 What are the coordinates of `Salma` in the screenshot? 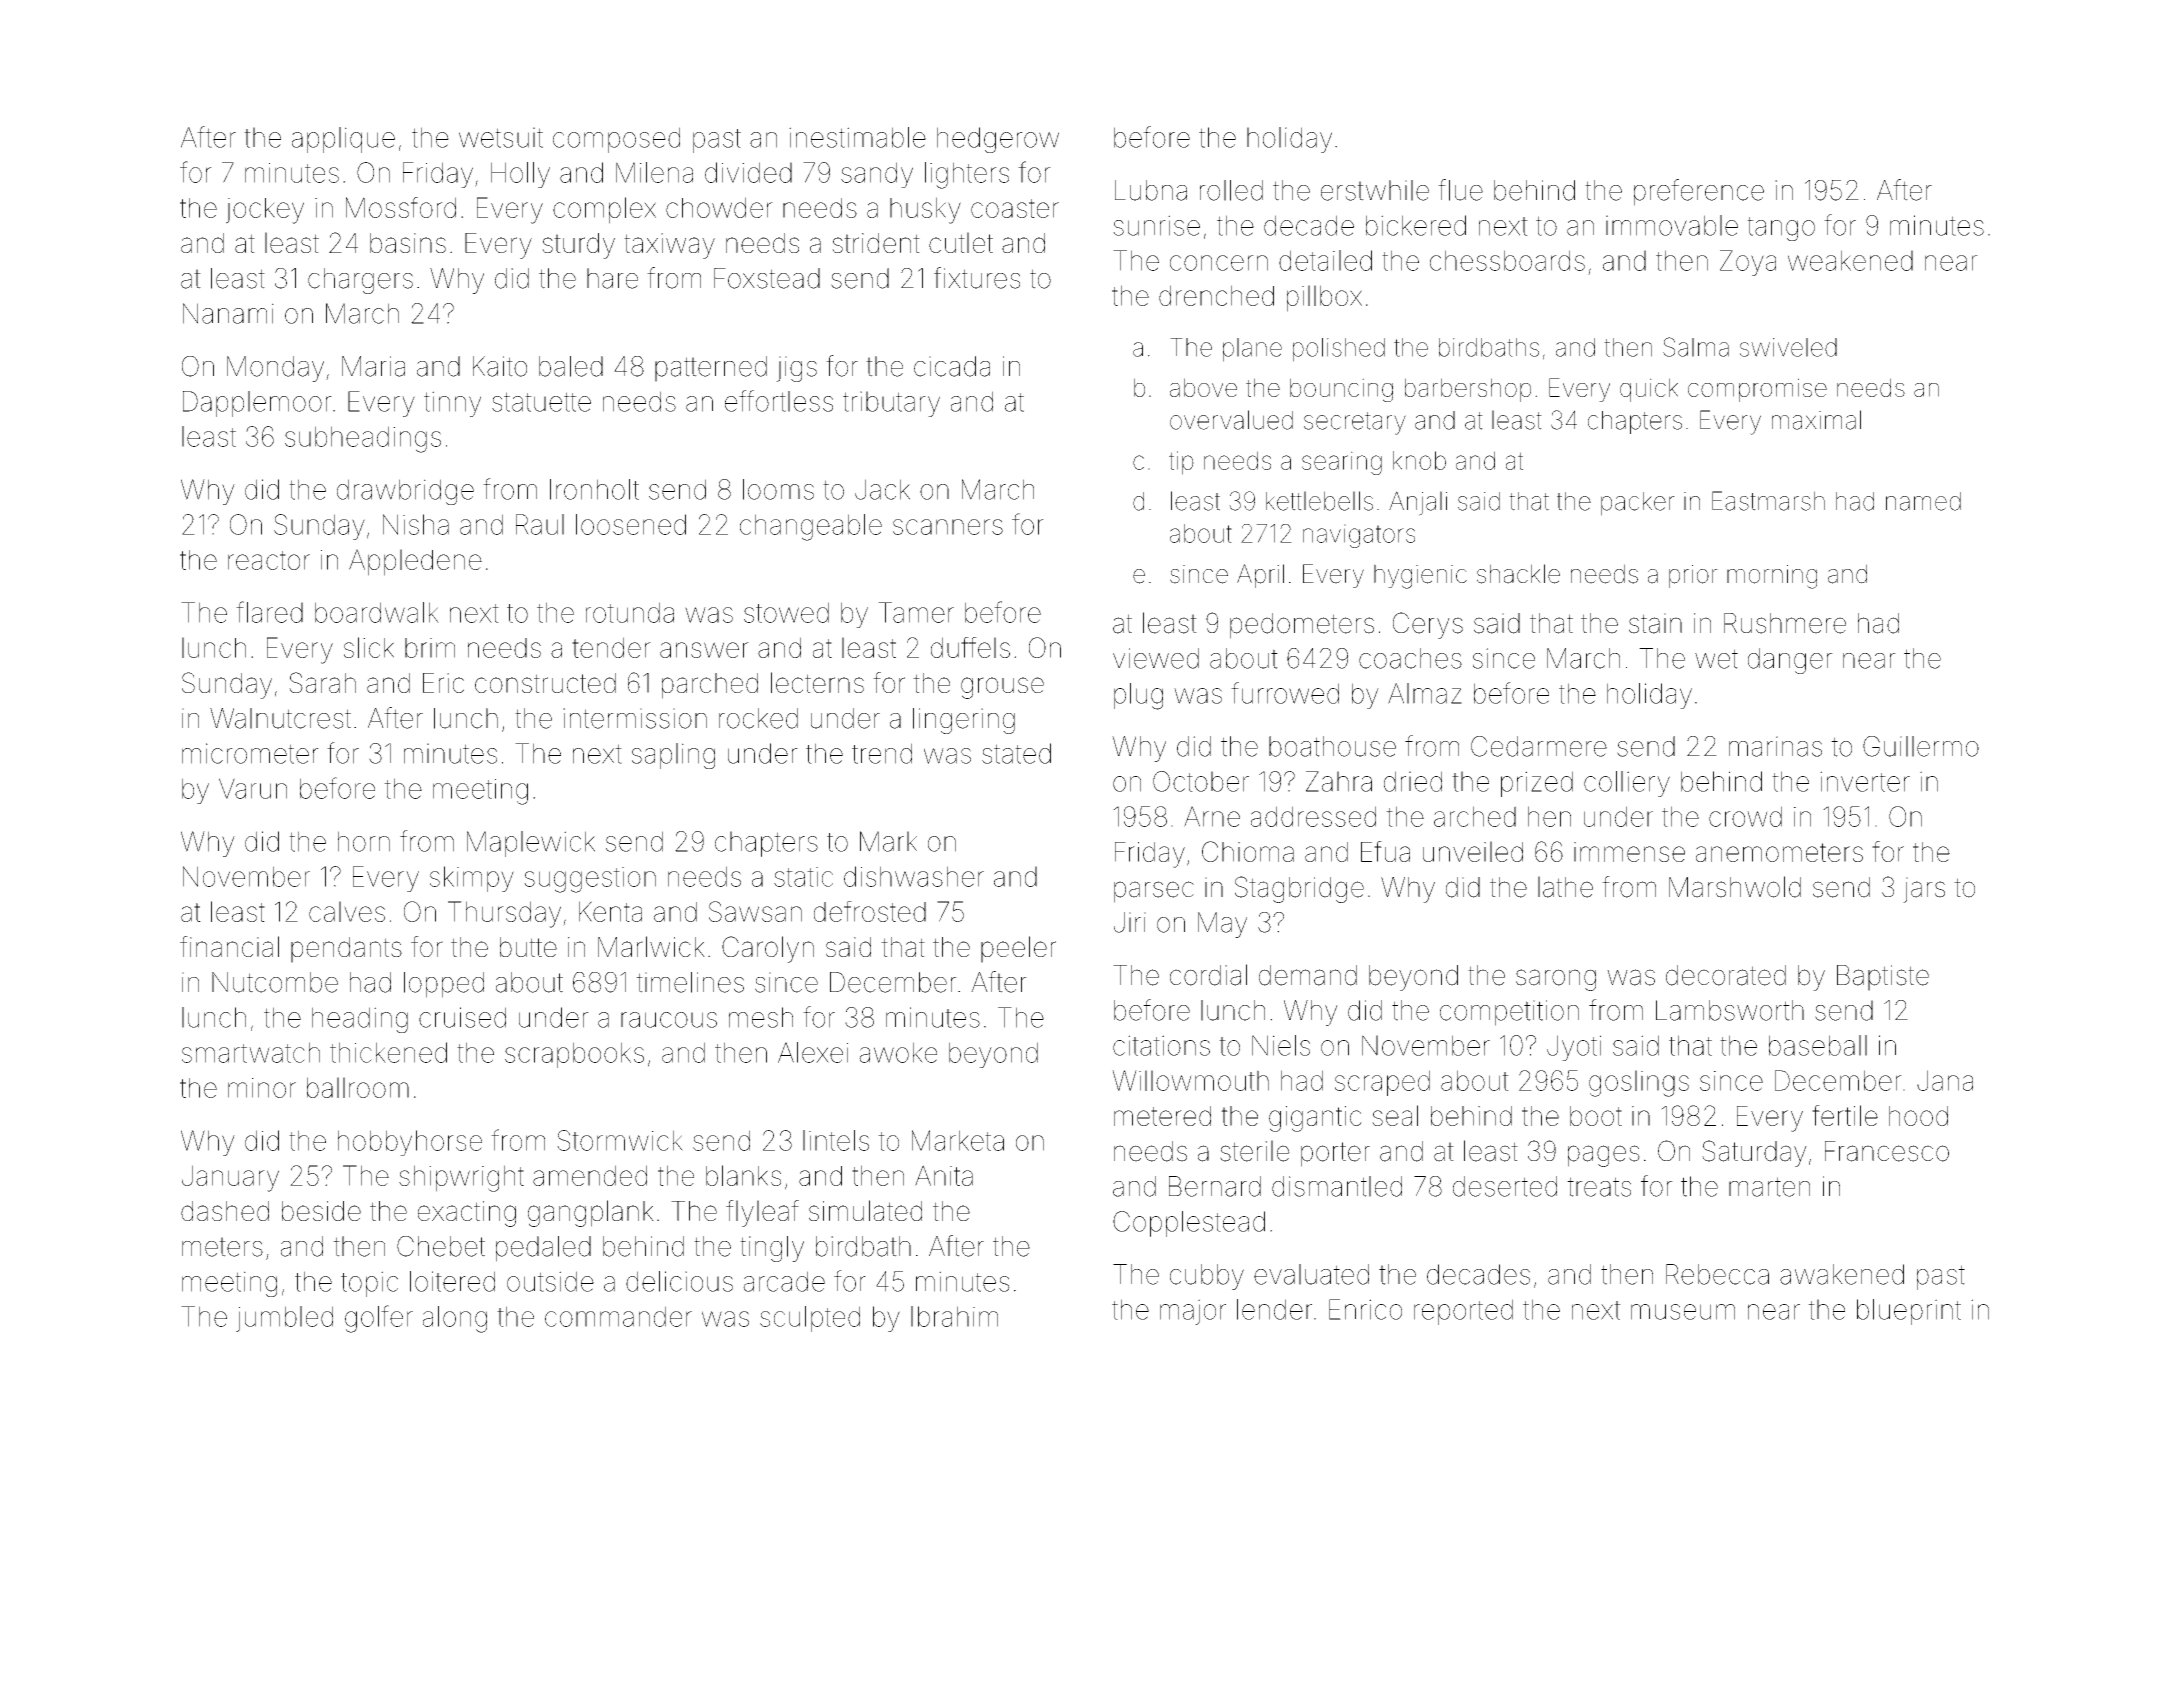 It's located at (1696, 347).
